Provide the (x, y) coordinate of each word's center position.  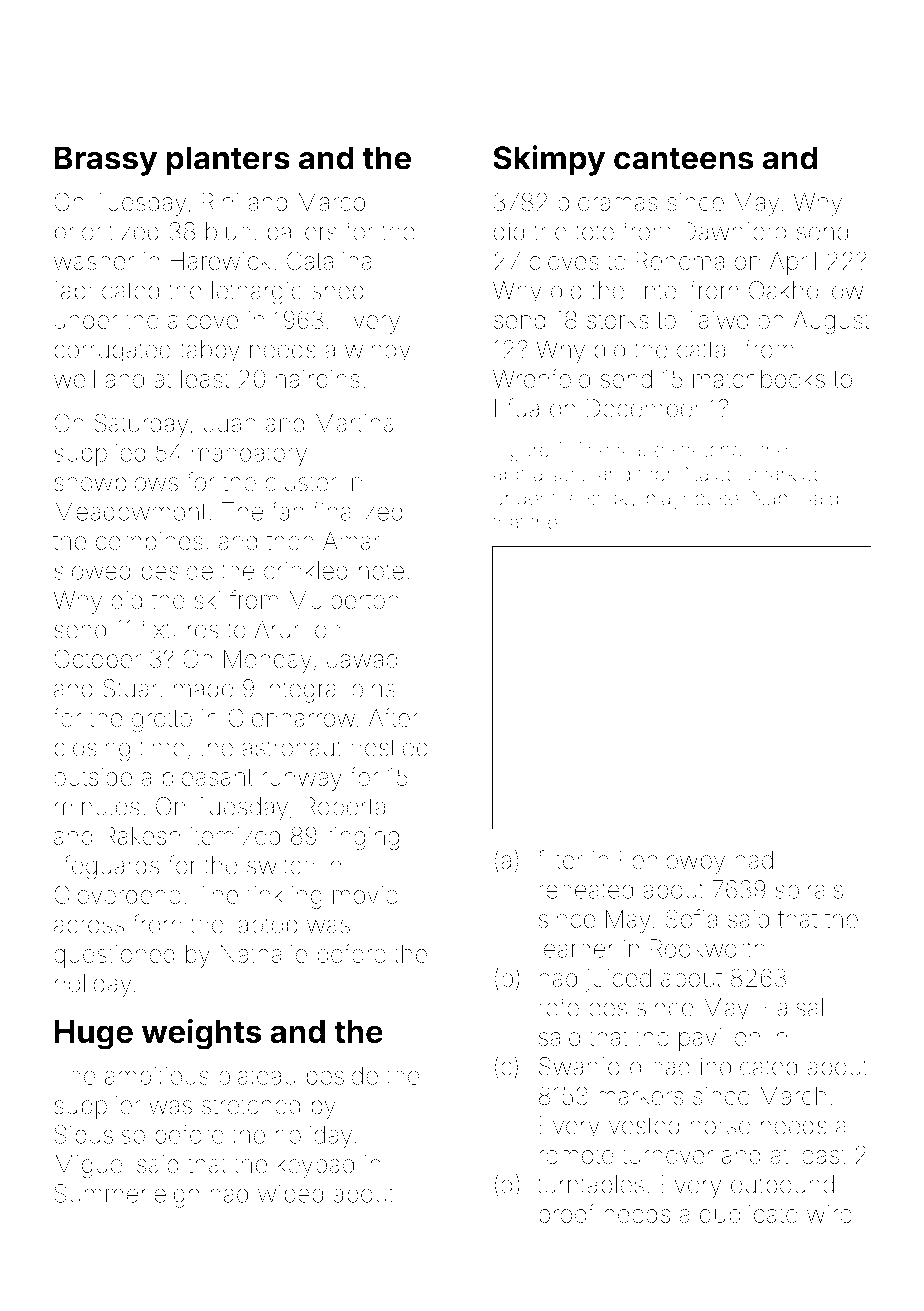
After (394, 717)
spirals (809, 892)
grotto (162, 721)
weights (202, 1034)
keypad (315, 1166)
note (381, 571)
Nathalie (263, 954)
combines (149, 541)
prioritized (107, 233)
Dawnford (734, 231)
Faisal (794, 1007)
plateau (257, 1078)
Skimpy (549, 160)
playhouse (692, 500)
